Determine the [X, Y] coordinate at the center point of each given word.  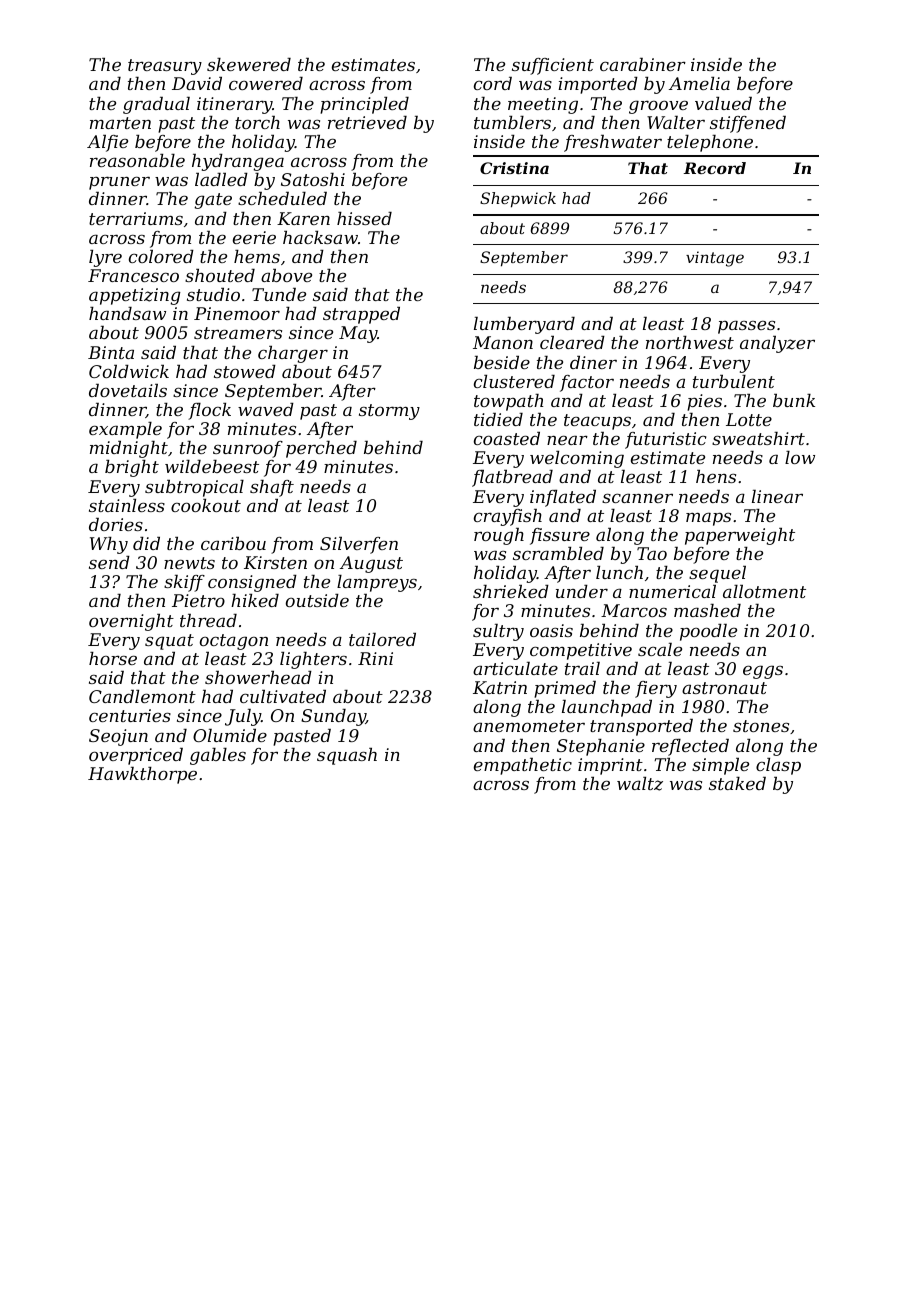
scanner [637, 498]
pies [704, 402]
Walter [676, 122]
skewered [249, 64]
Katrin [500, 687]
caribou [233, 543]
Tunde [279, 294]
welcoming [577, 459]
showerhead [258, 677]
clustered [514, 381]
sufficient [553, 66]
